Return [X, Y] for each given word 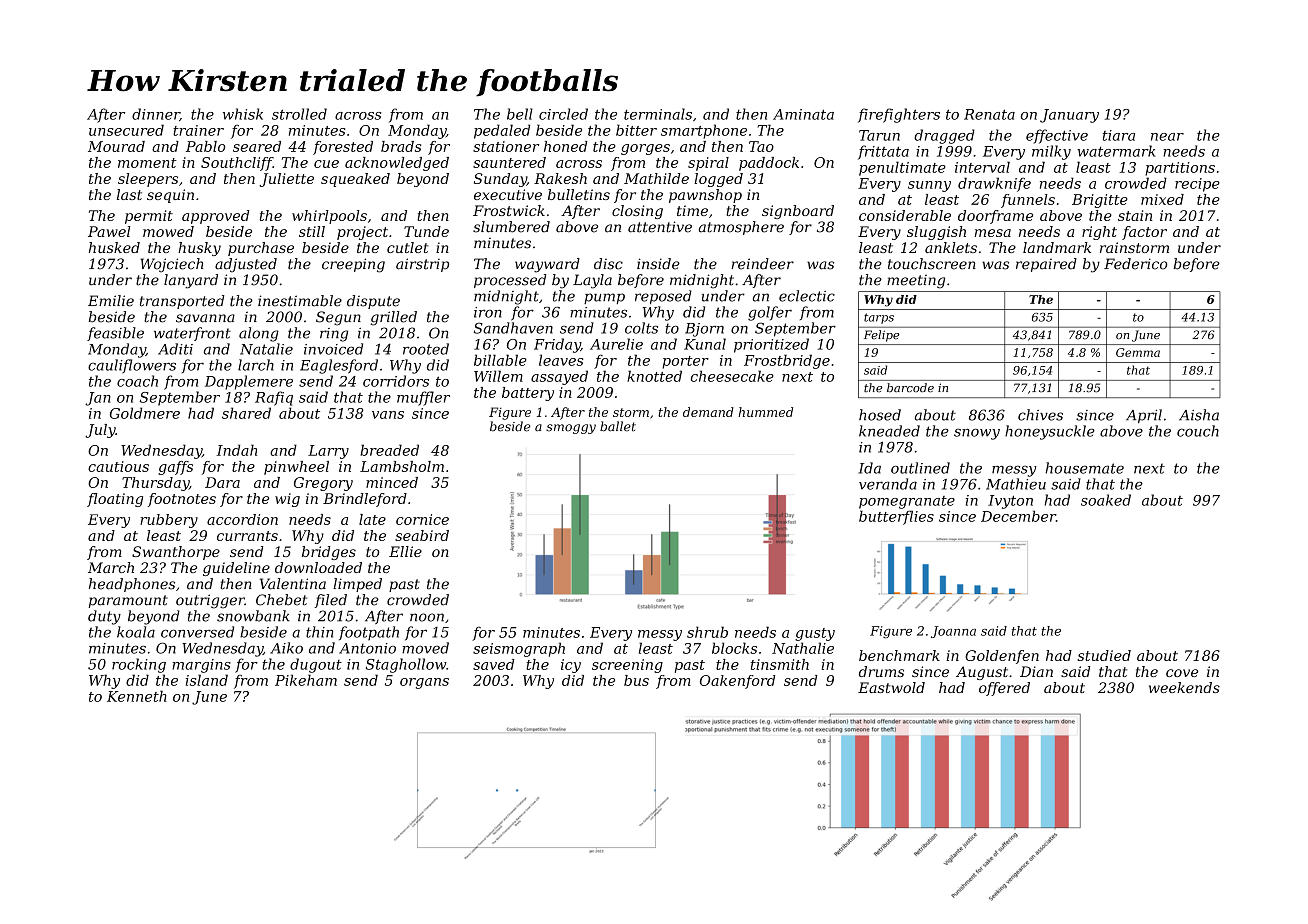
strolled [299, 114]
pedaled [502, 131]
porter [685, 362]
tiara [1119, 135]
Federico [1136, 264]
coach [137, 381]
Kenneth [137, 696]
